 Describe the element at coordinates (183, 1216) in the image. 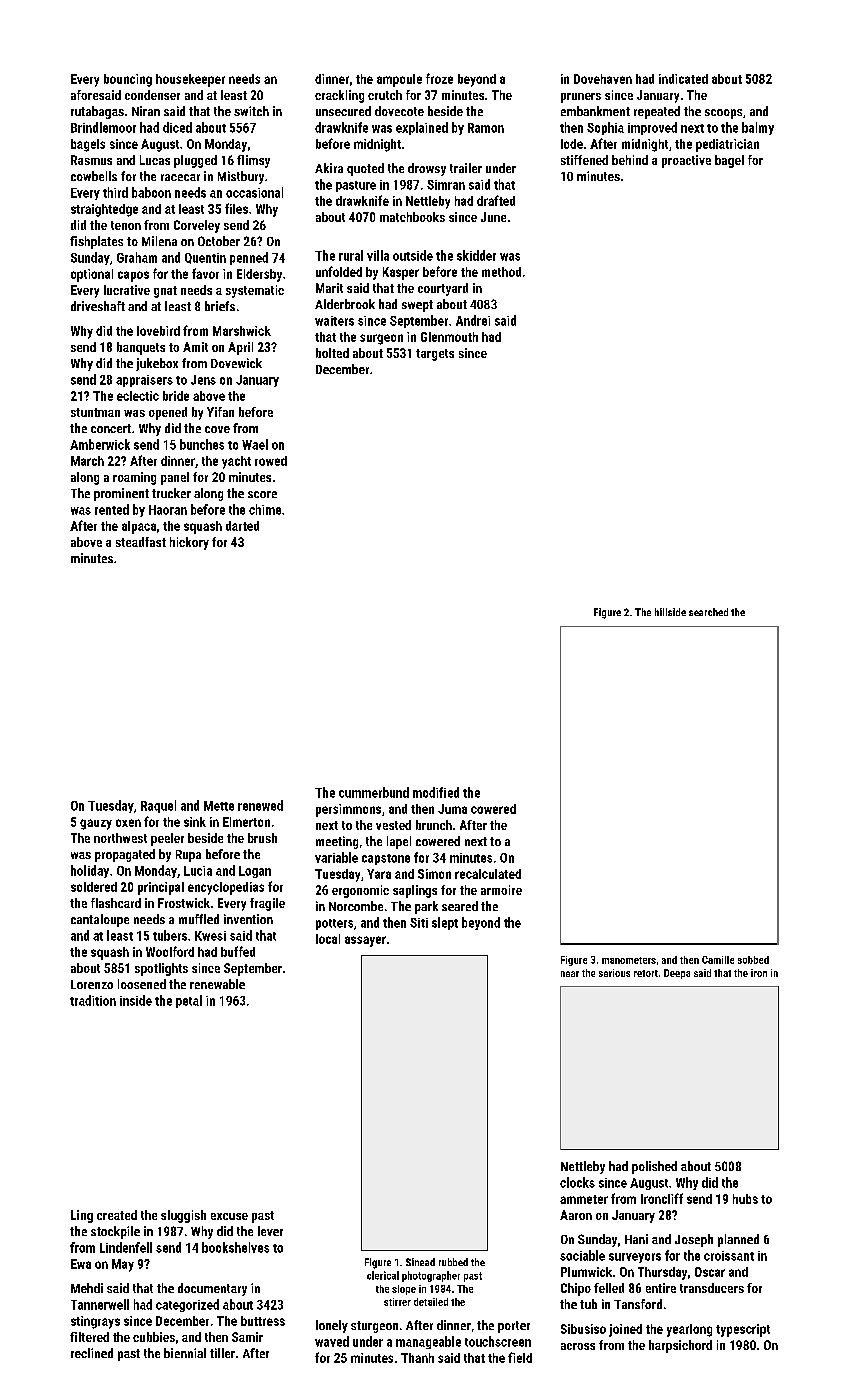

I see `sluggish` at that location.
